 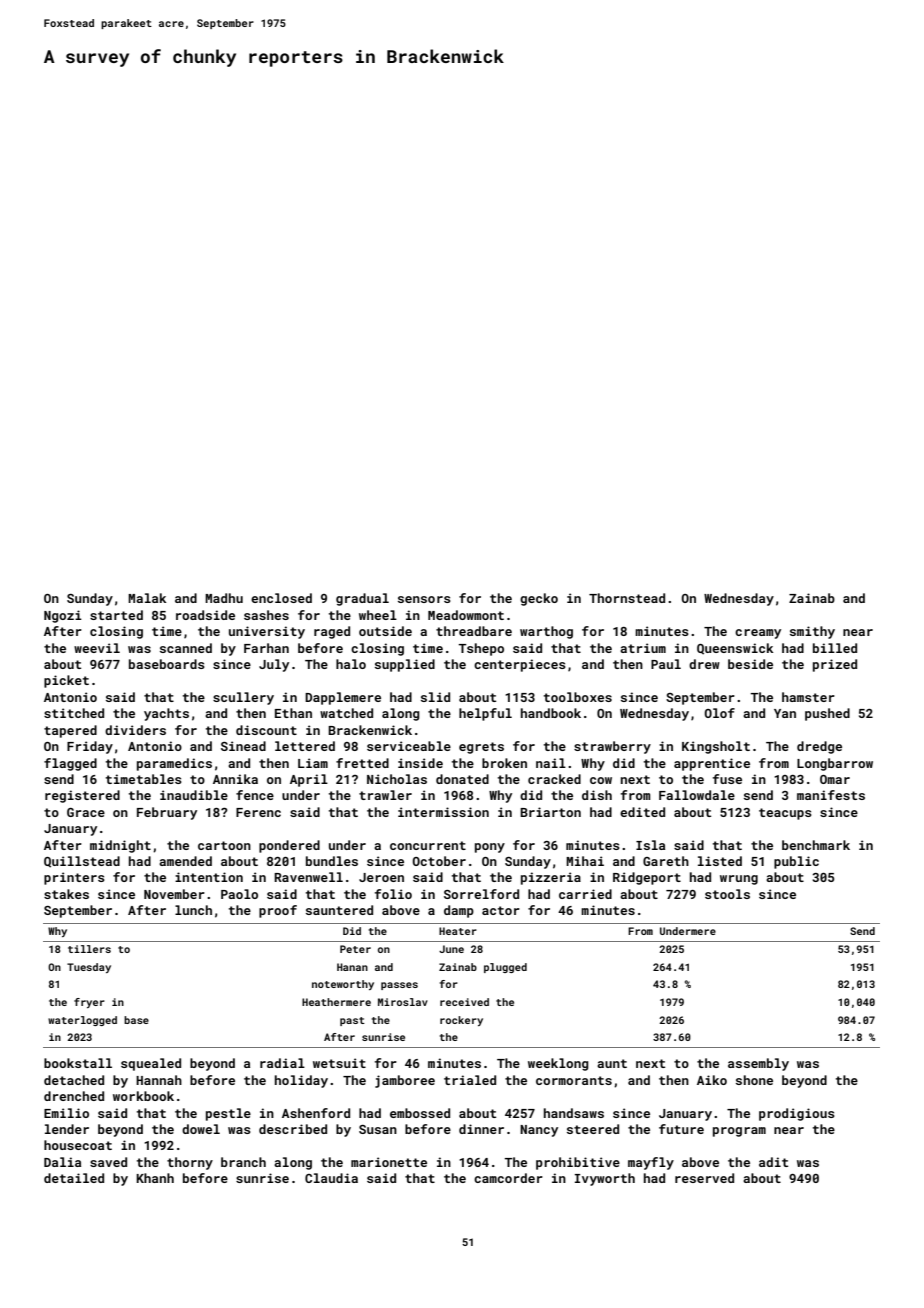 I want to click on sensors, so click(x=424, y=599).
